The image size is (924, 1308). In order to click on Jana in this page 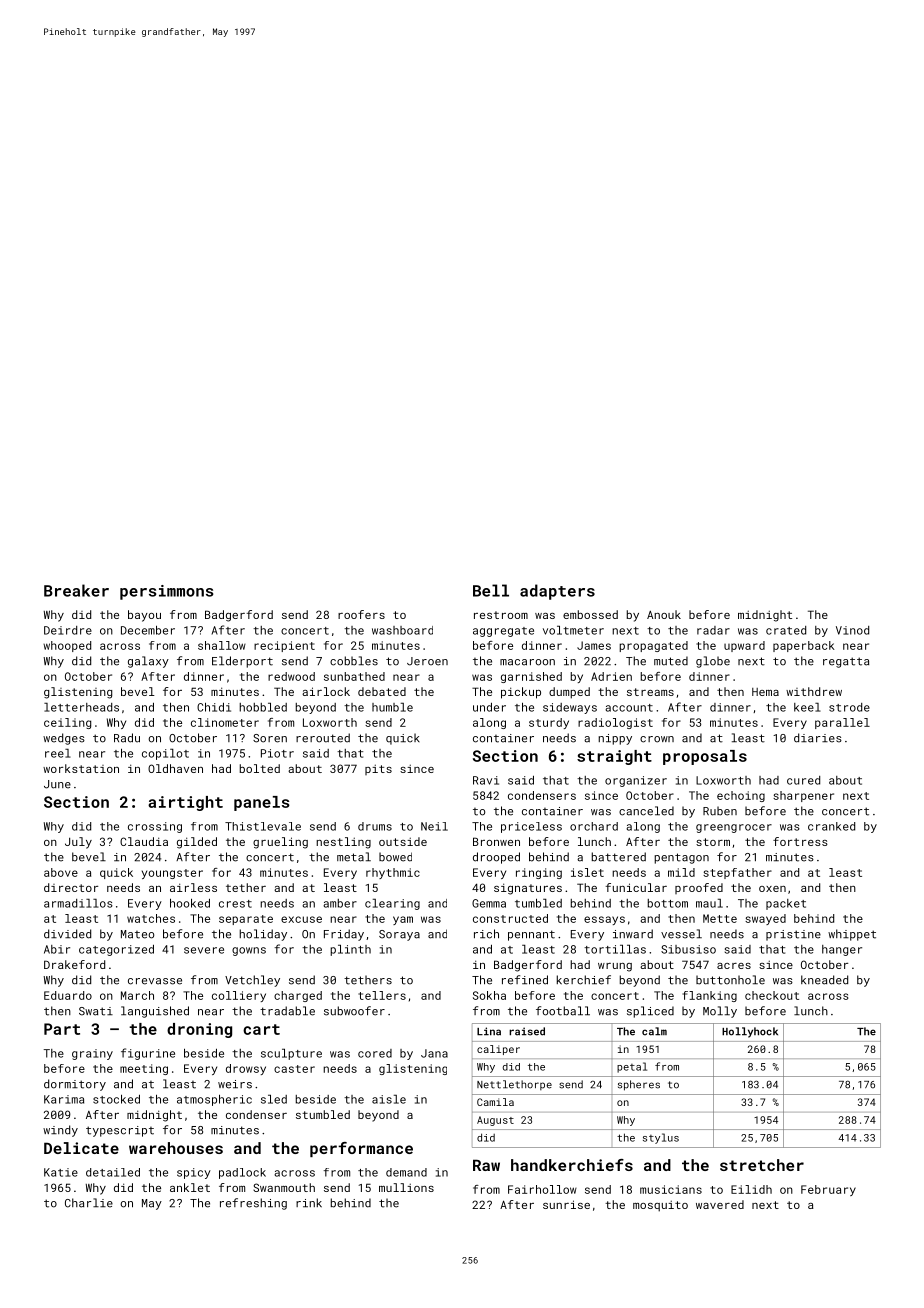, I will do `click(434, 1053)`.
